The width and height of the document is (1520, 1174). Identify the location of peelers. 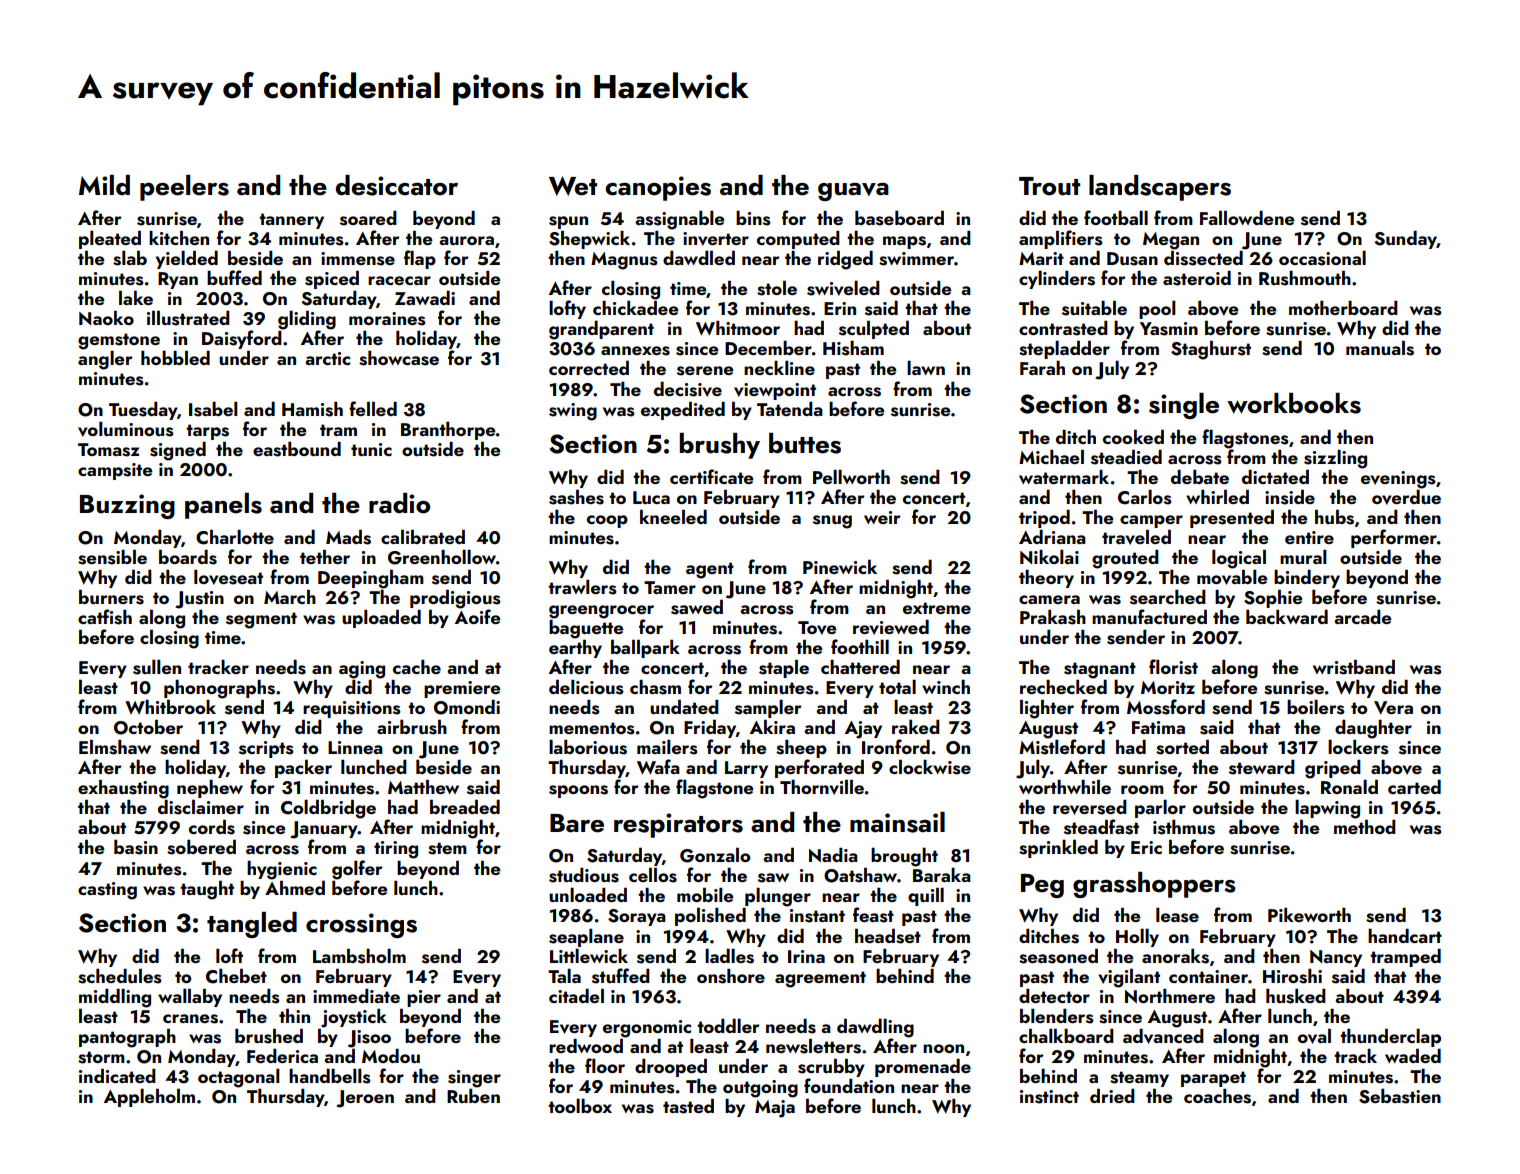
(184, 188).
